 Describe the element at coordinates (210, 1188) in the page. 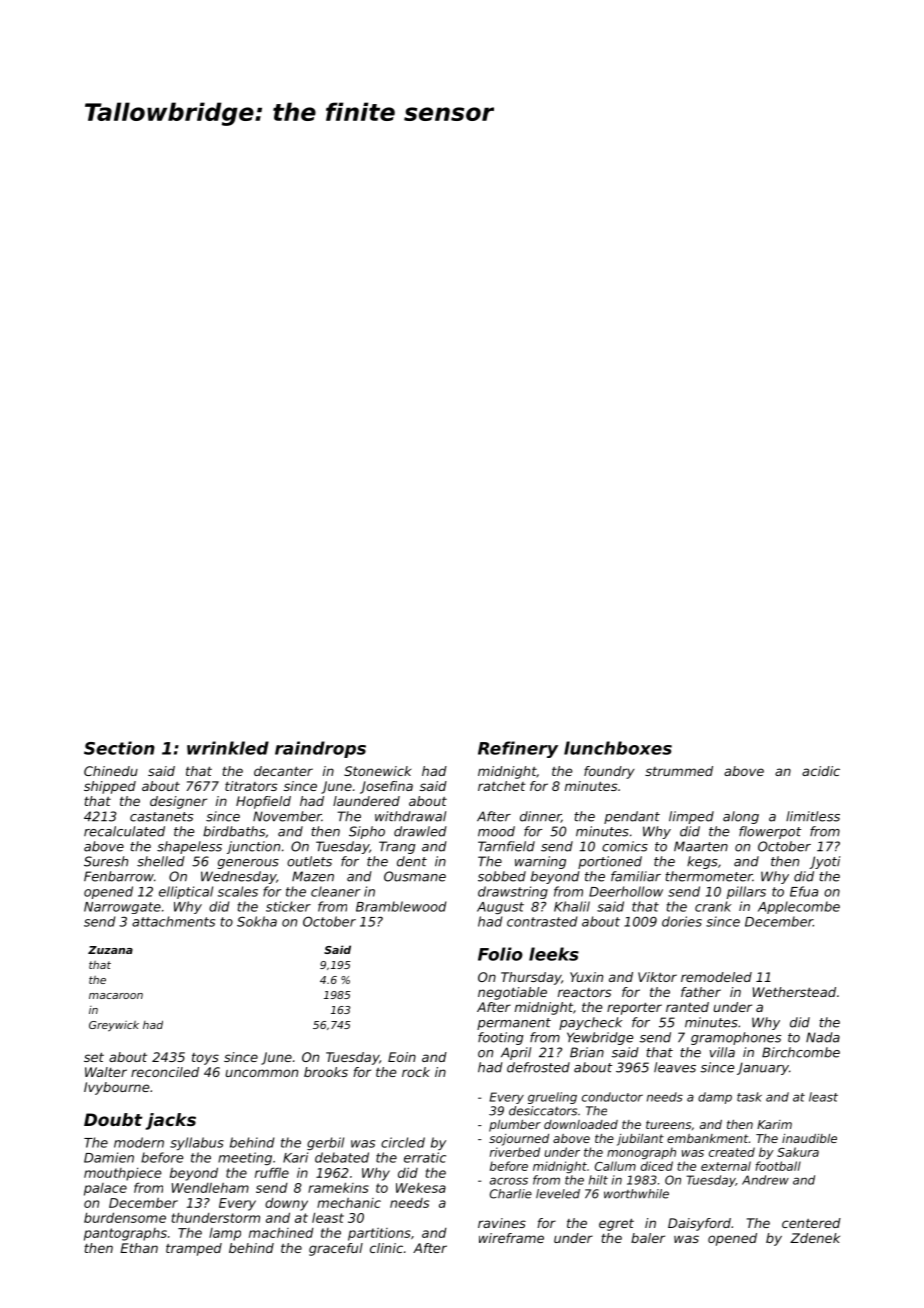

I see `Wendleham` at that location.
